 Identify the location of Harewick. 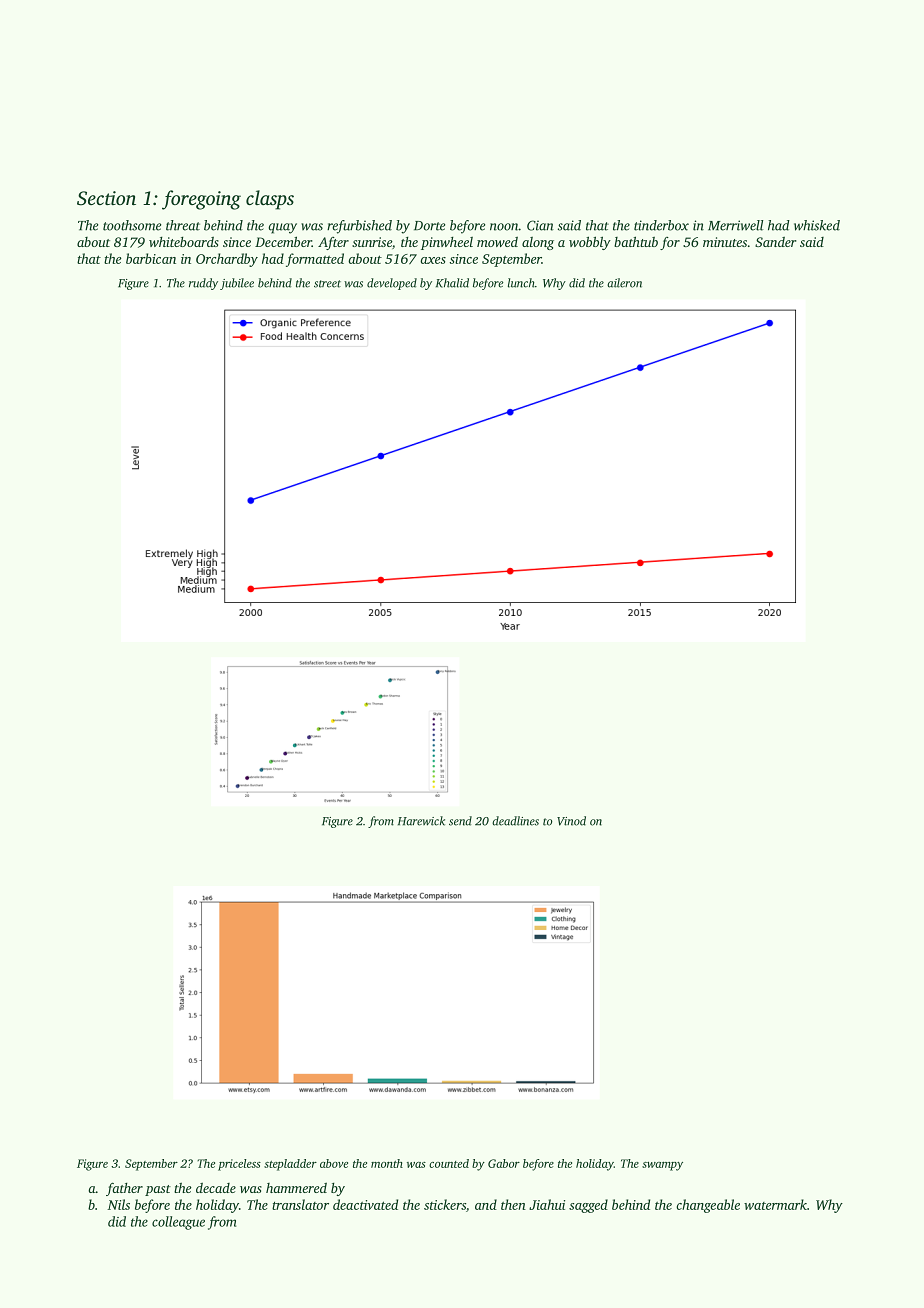
(421, 821).
